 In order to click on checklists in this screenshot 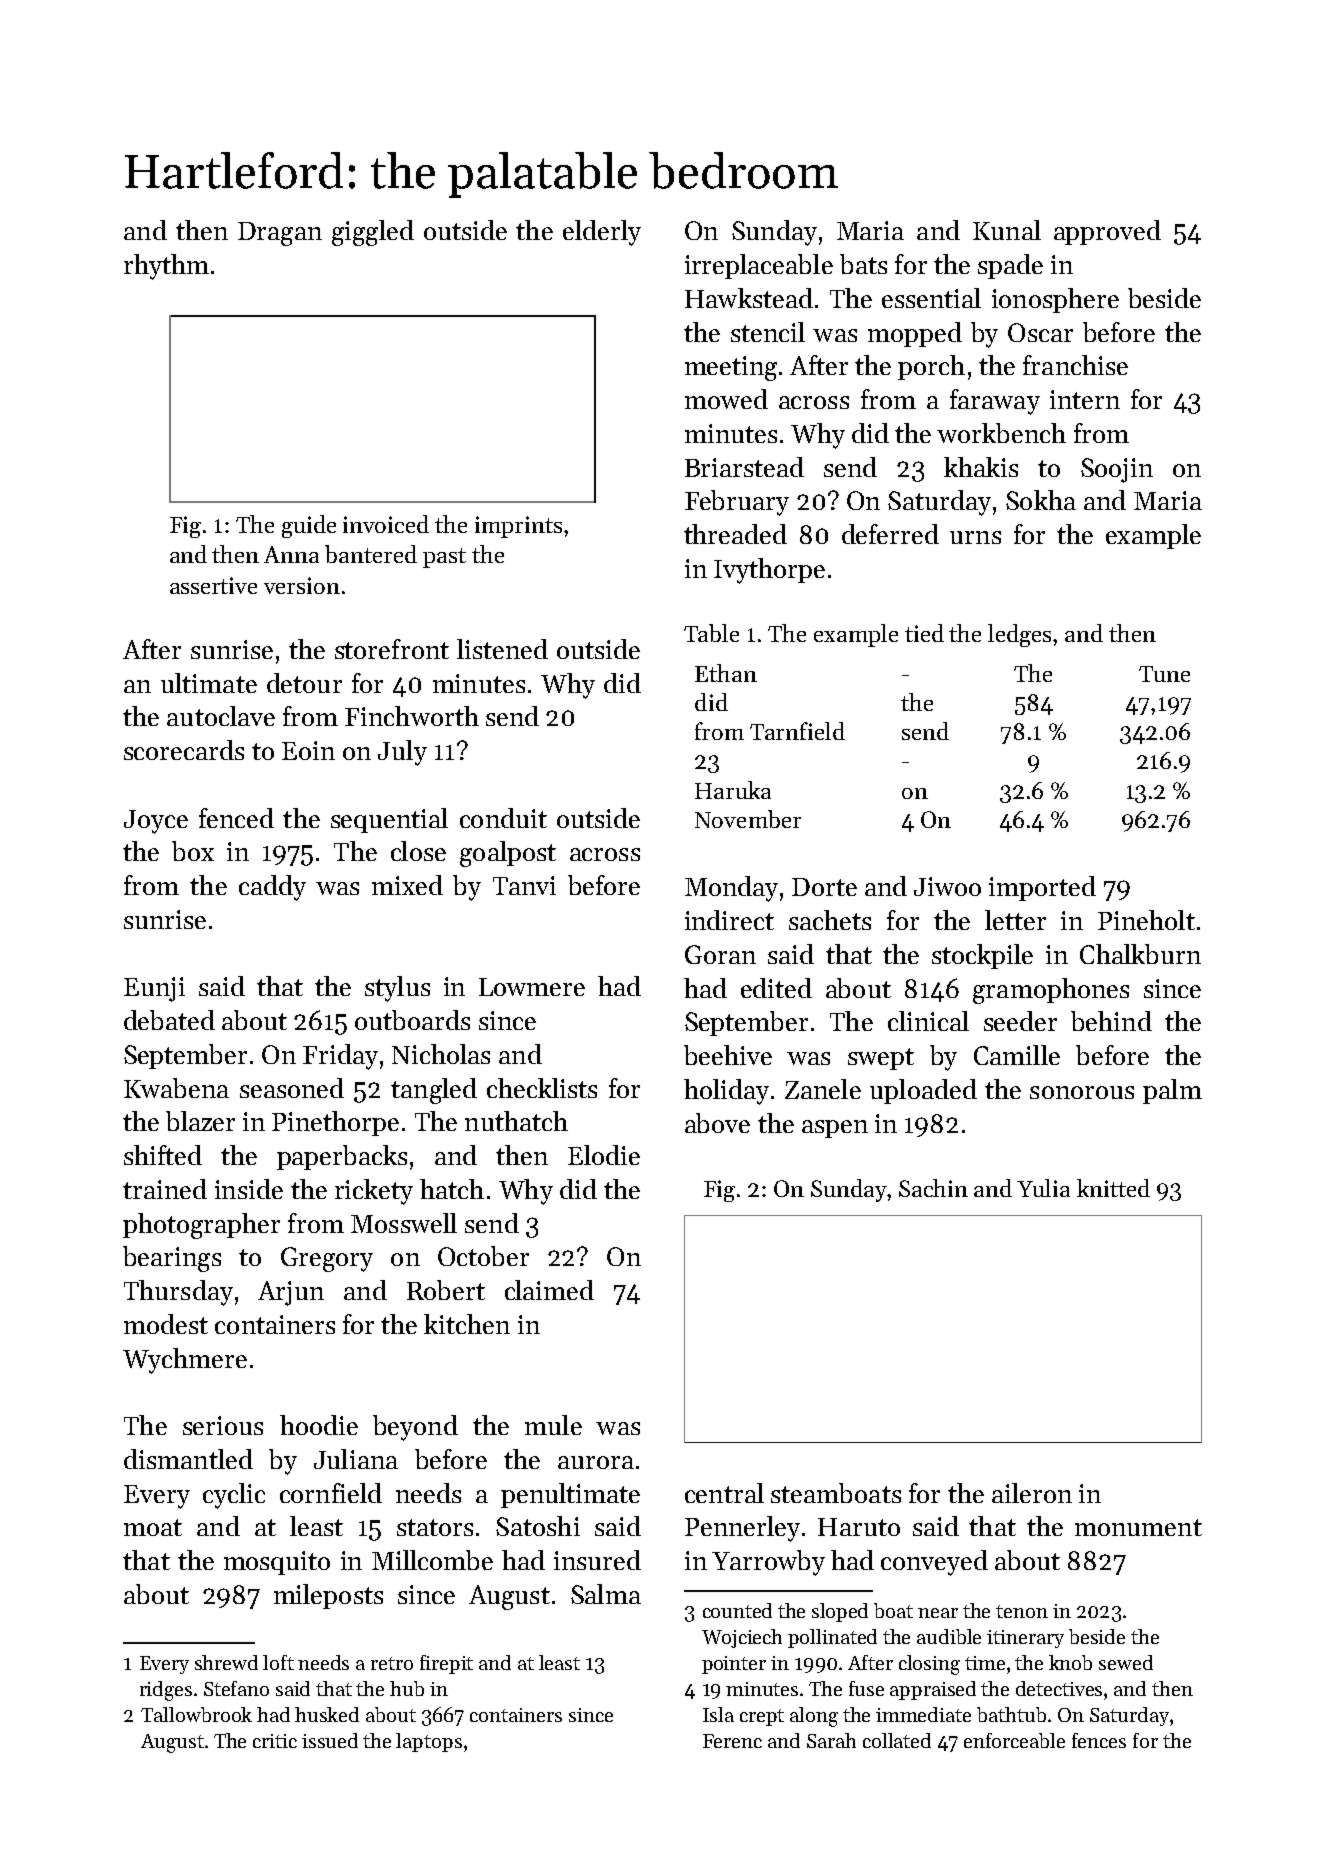, I will do `click(542, 1088)`.
